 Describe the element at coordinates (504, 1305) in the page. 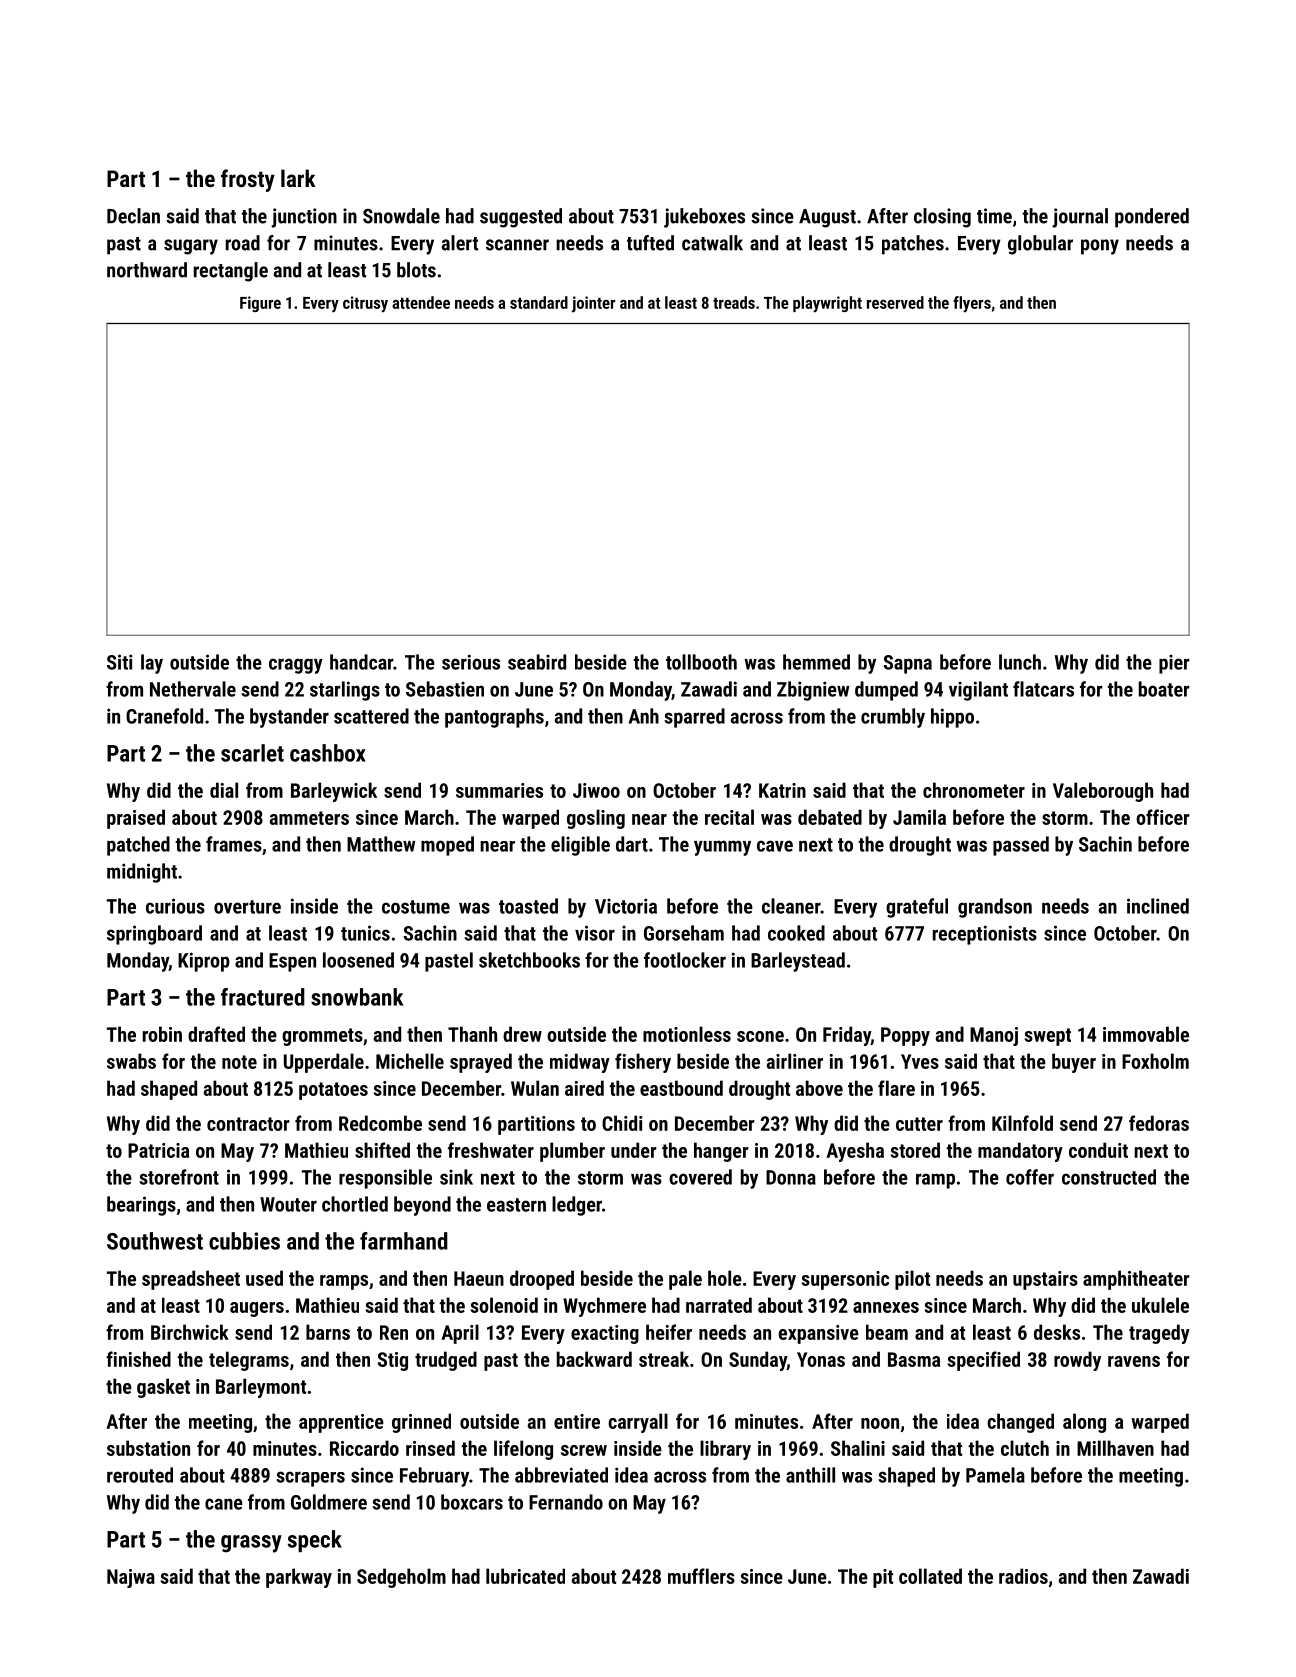

I see `solenoid` at that location.
